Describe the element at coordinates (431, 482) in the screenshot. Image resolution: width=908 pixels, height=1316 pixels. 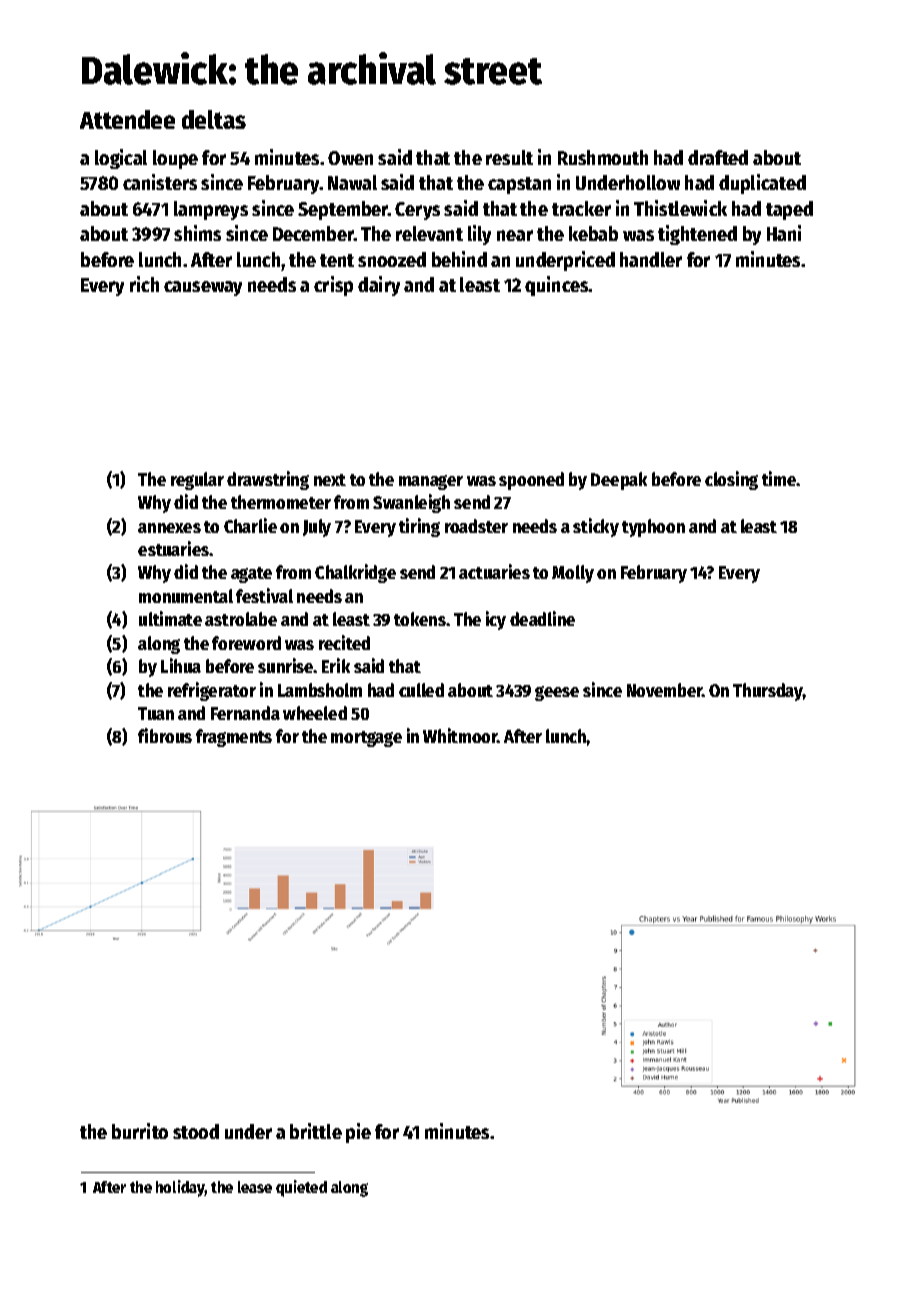
I see `manager` at that location.
